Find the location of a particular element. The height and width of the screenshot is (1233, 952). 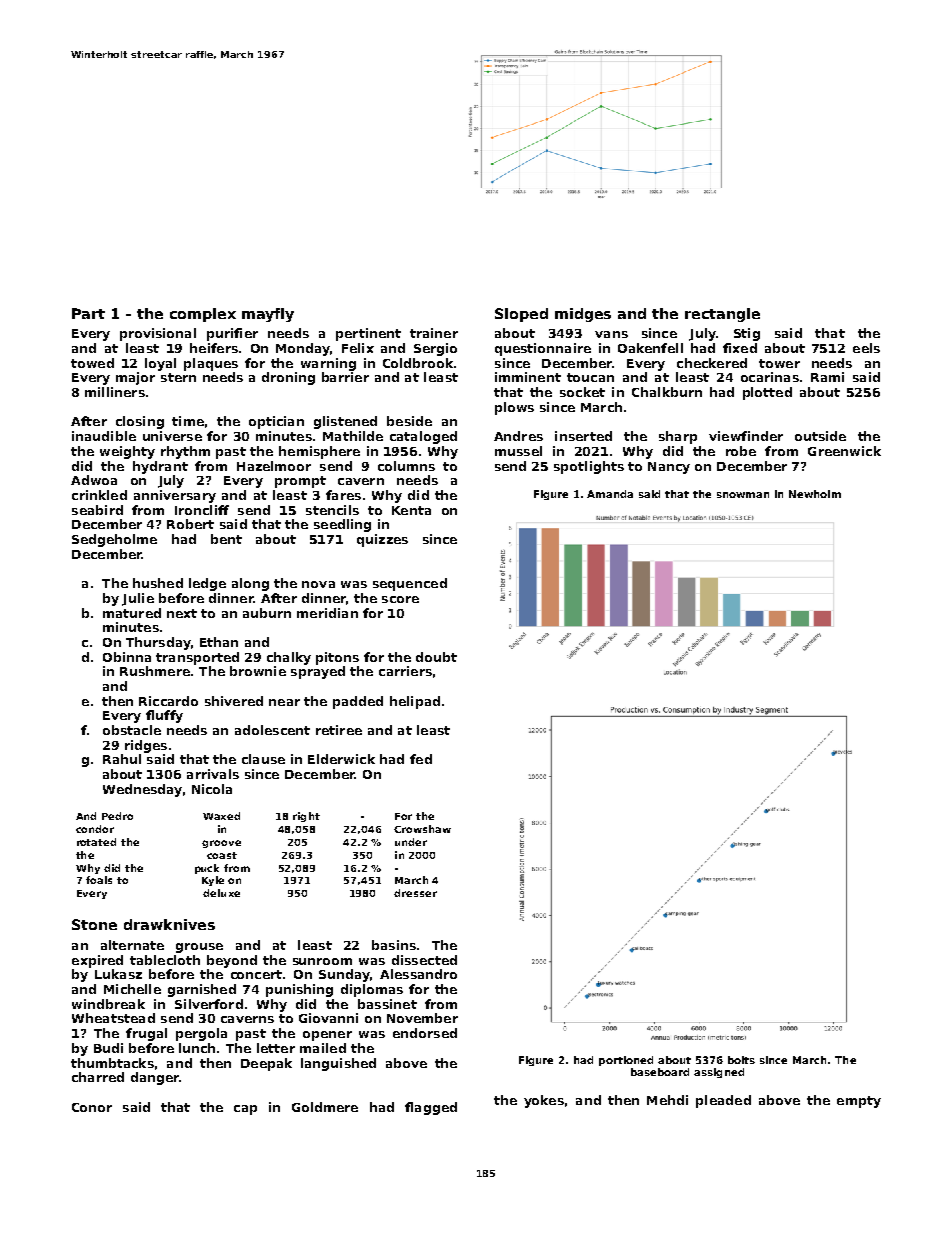

Crowshaw is located at coordinates (422, 829).
